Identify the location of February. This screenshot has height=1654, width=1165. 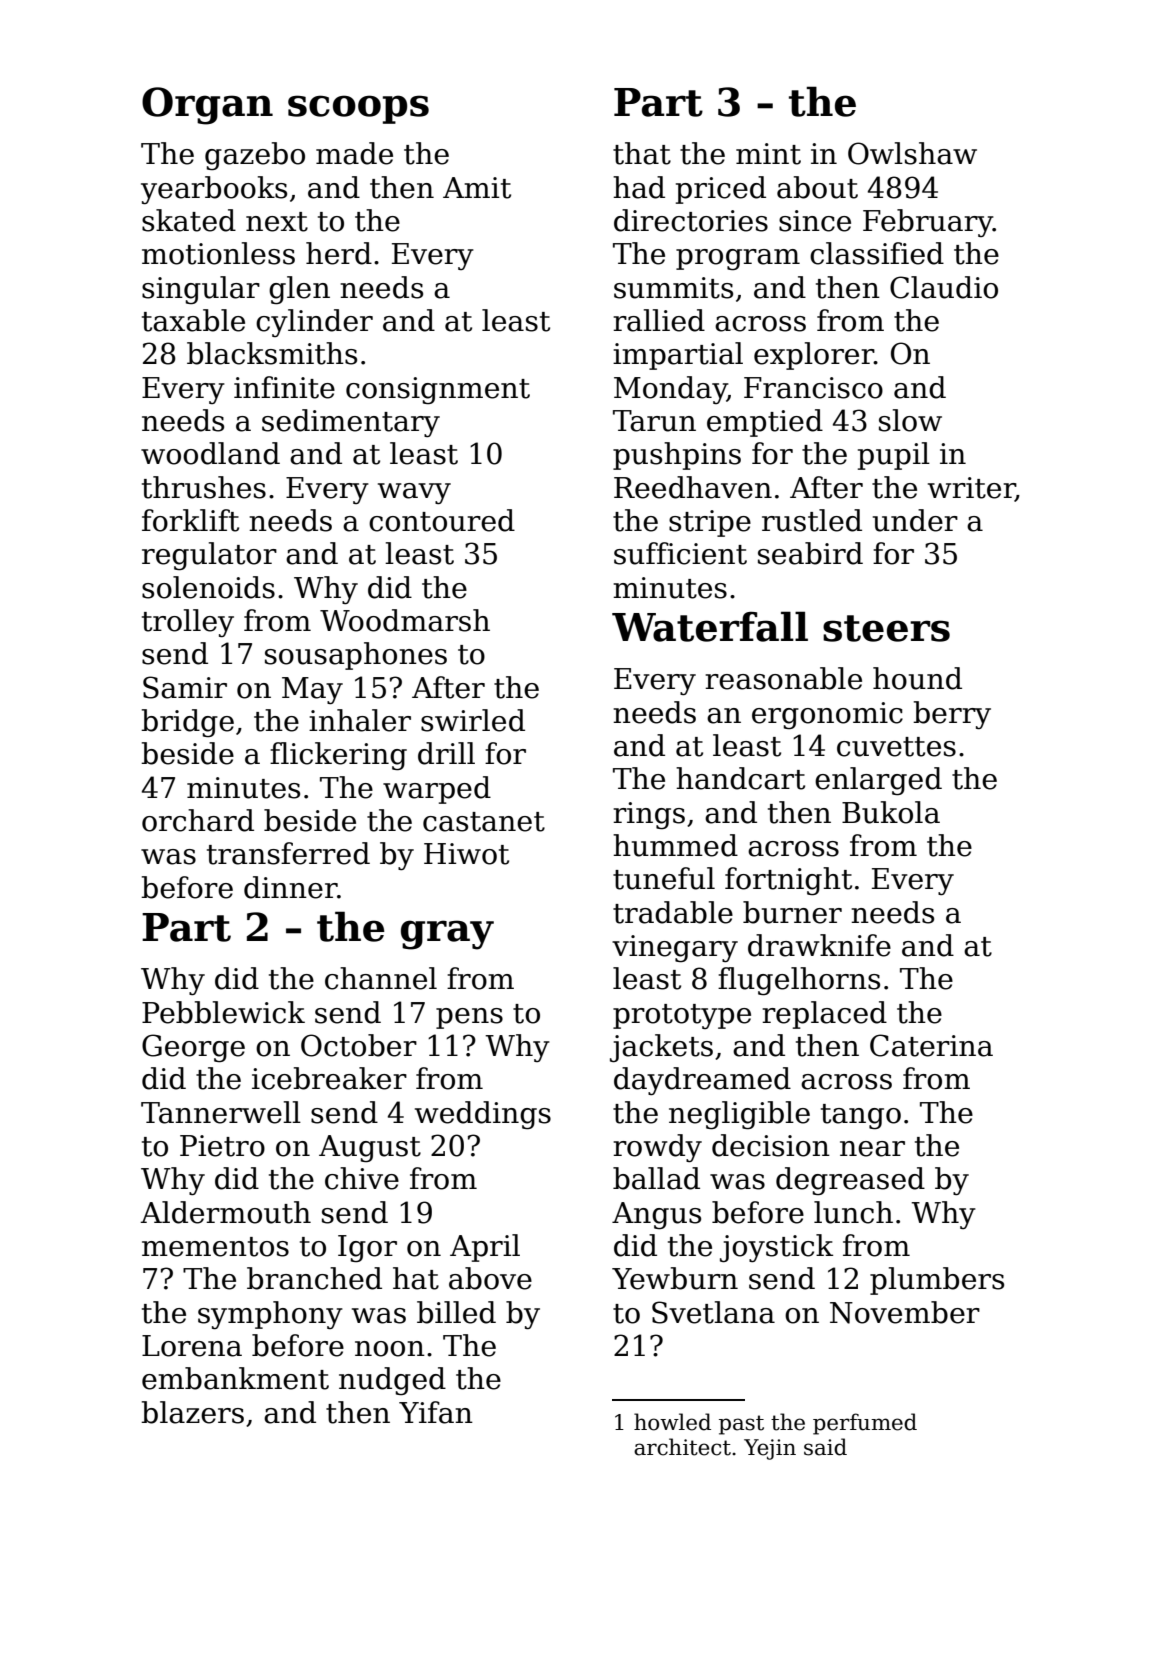
(928, 223).
